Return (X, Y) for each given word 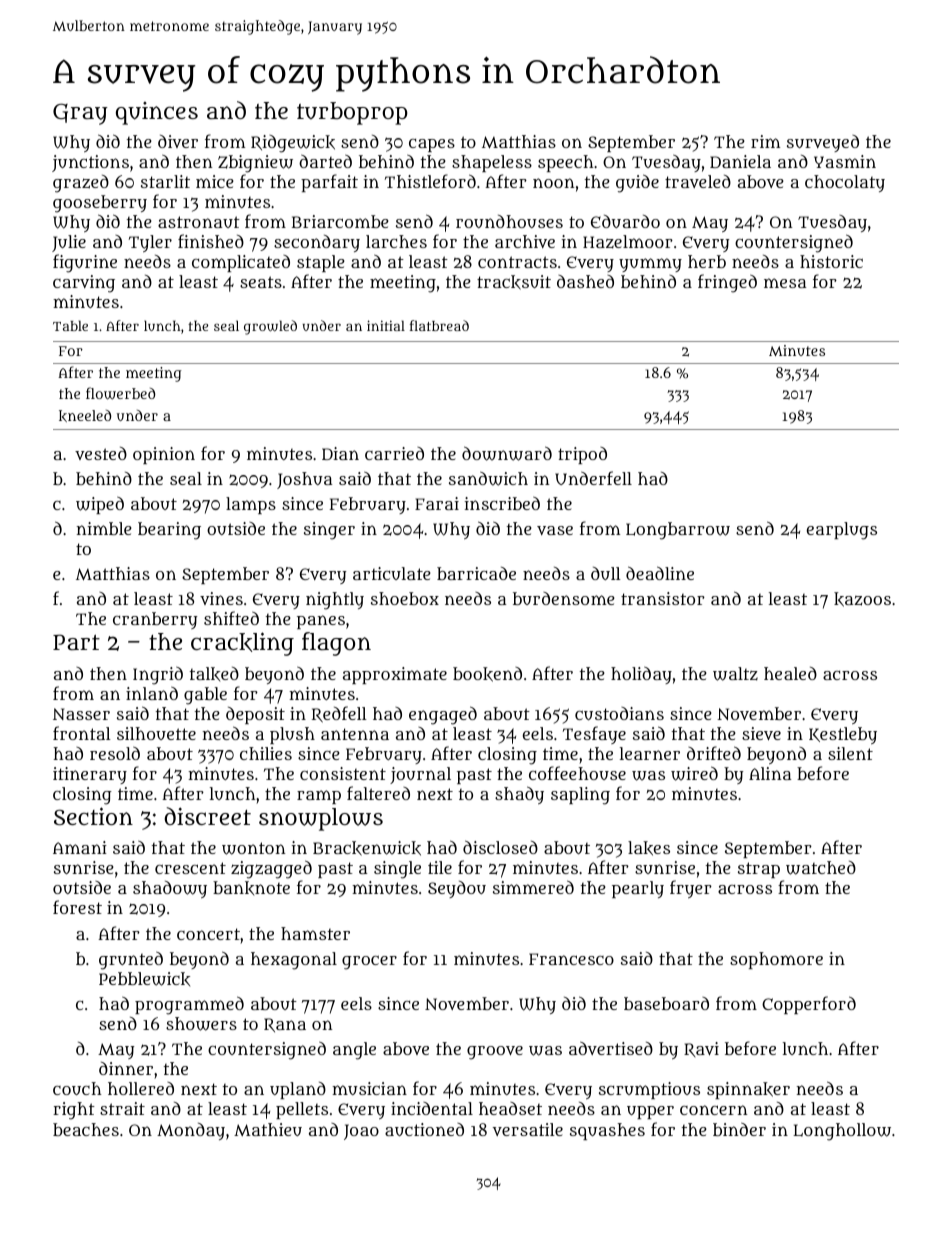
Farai (437, 503)
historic (831, 261)
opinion (164, 455)
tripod (582, 455)
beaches (86, 1129)
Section (93, 816)
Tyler (150, 243)
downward (507, 453)
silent (850, 753)
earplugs (842, 531)
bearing (169, 531)
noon (554, 183)
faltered (378, 793)
